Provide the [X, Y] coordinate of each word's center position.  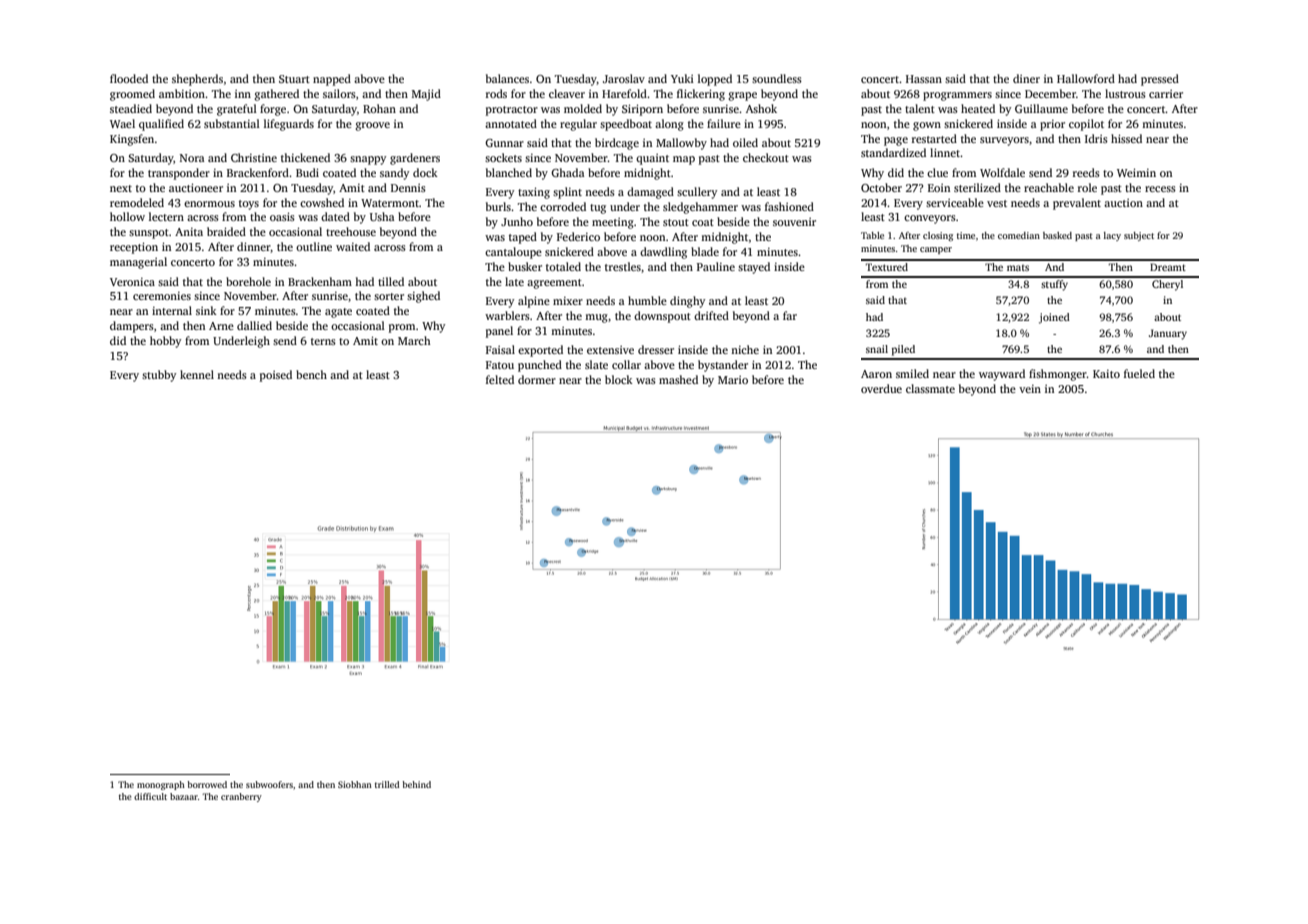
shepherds [197, 80]
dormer [537, 379]
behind [416, 784]
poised [276, 376]
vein [1030, 389]
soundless [777, 78]
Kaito [1106, 374]
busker [525, 266]
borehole [248, 281]
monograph [161, 785]
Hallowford [1086, 78]
